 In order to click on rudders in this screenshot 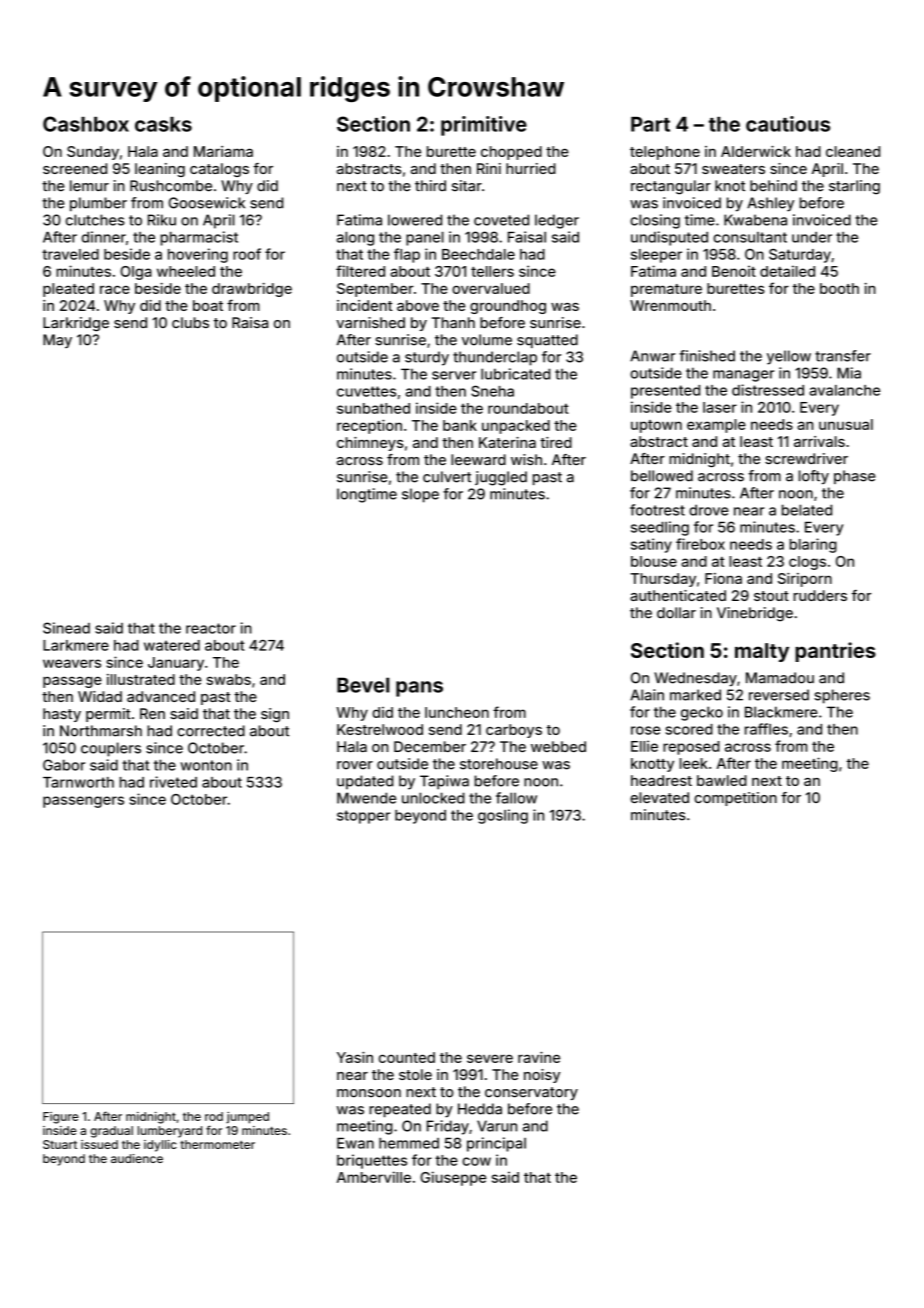, I will do `click(820, 595)`.
